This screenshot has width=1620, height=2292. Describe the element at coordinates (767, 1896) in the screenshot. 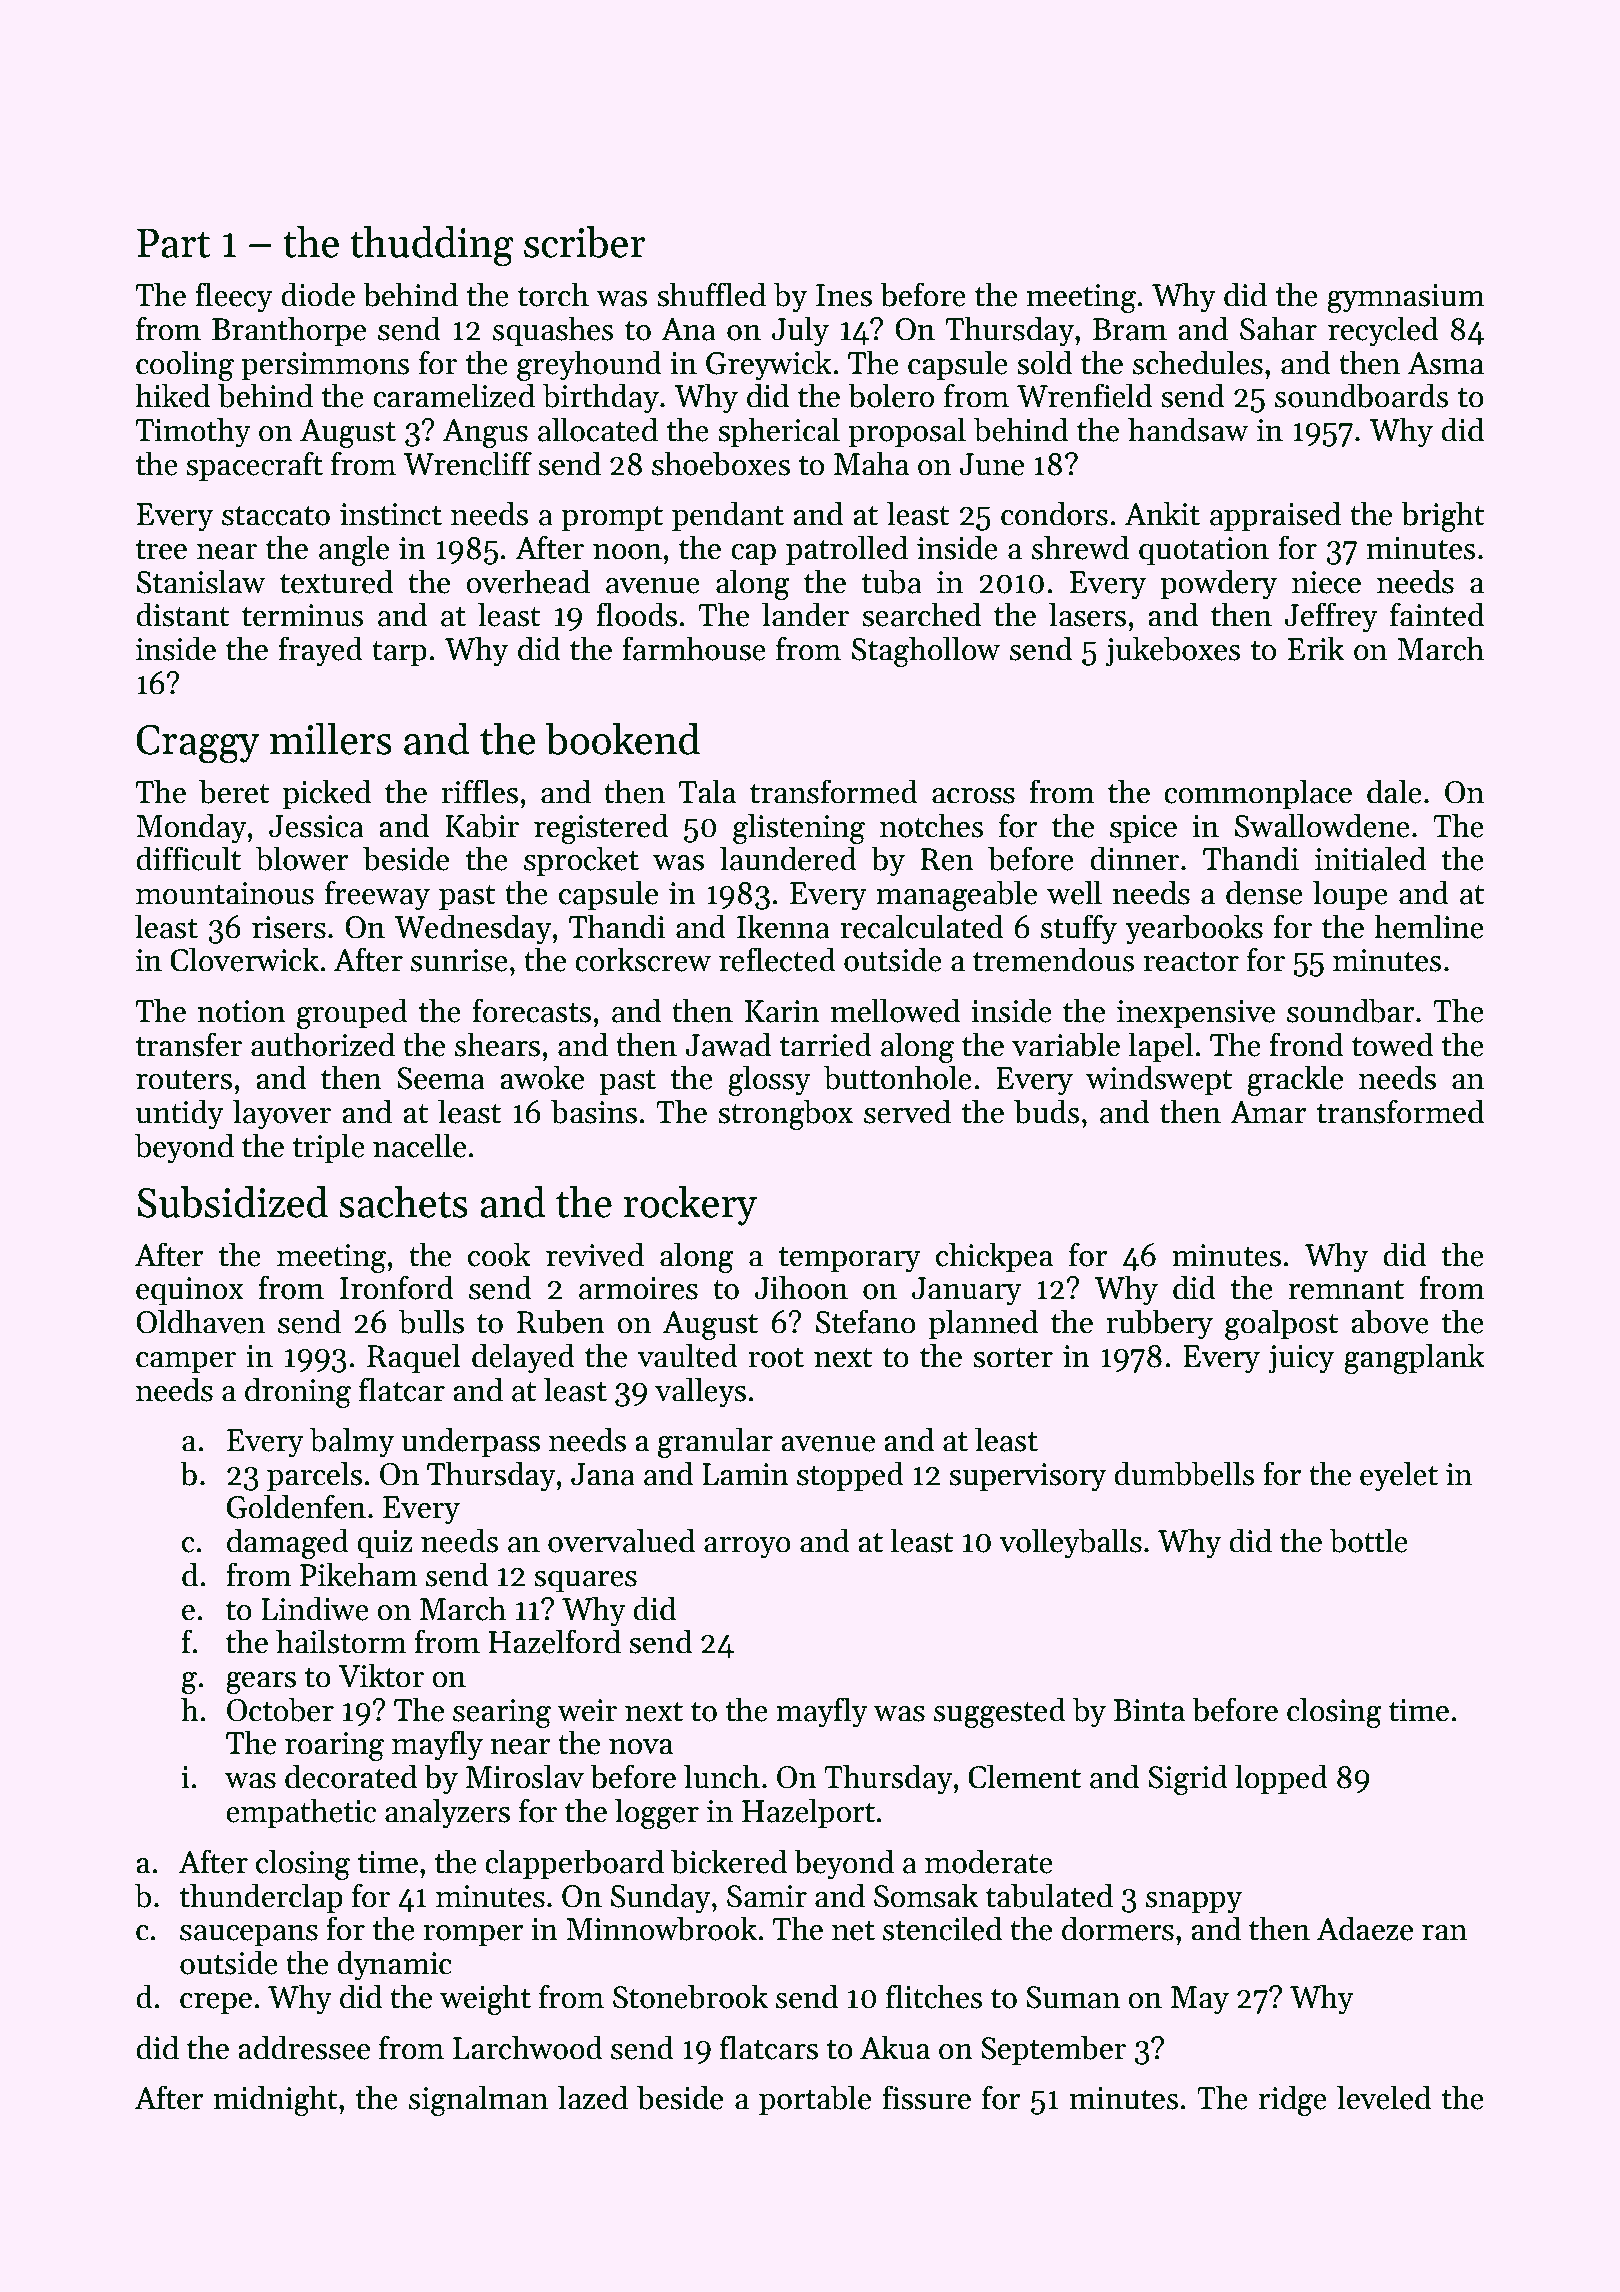

I see `Samir` at that location.
